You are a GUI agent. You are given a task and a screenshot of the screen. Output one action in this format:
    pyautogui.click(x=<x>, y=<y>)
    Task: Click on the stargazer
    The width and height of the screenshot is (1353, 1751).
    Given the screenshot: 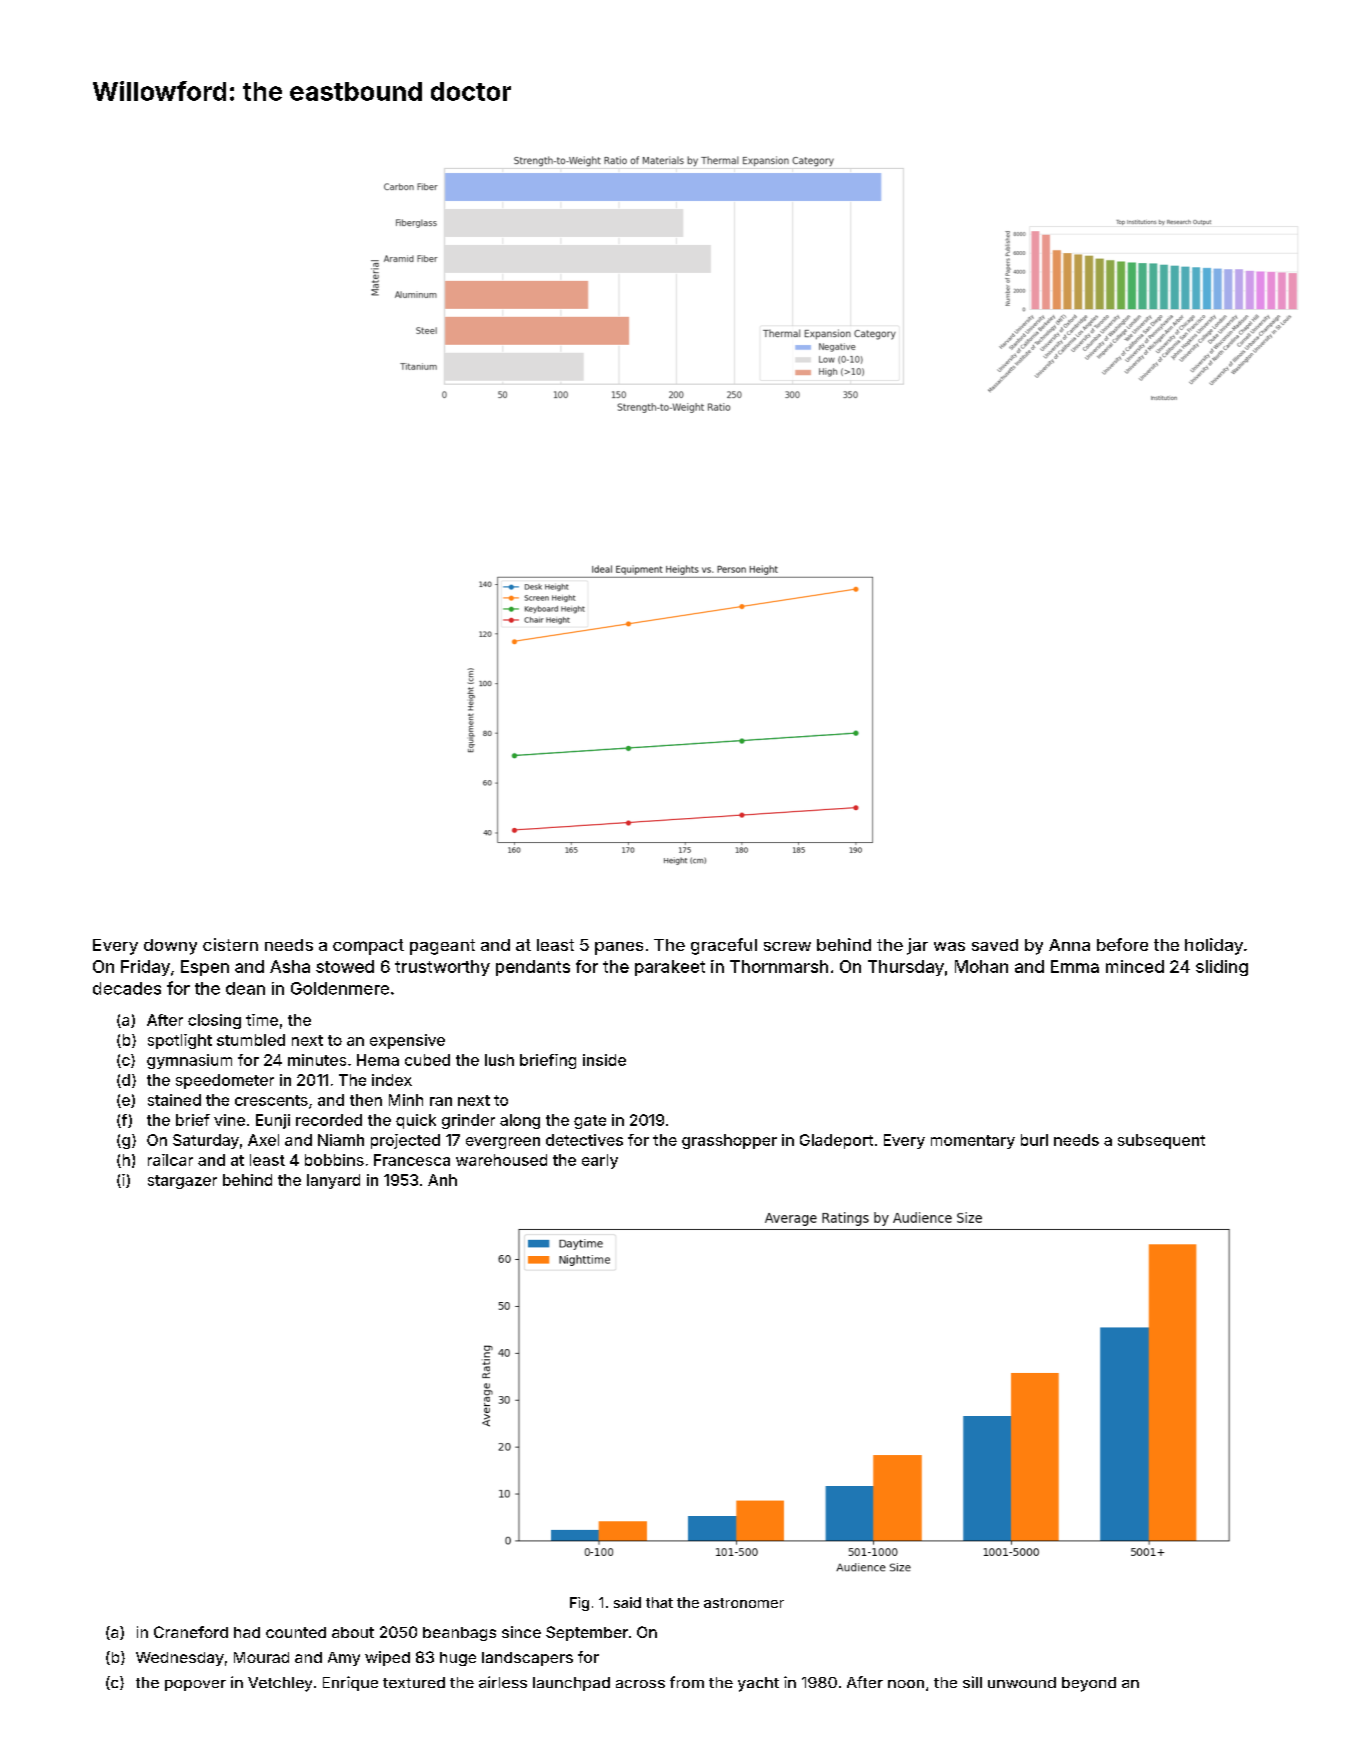 What is the action you would take?
    pyautogui.click(x=182, y=1182)
